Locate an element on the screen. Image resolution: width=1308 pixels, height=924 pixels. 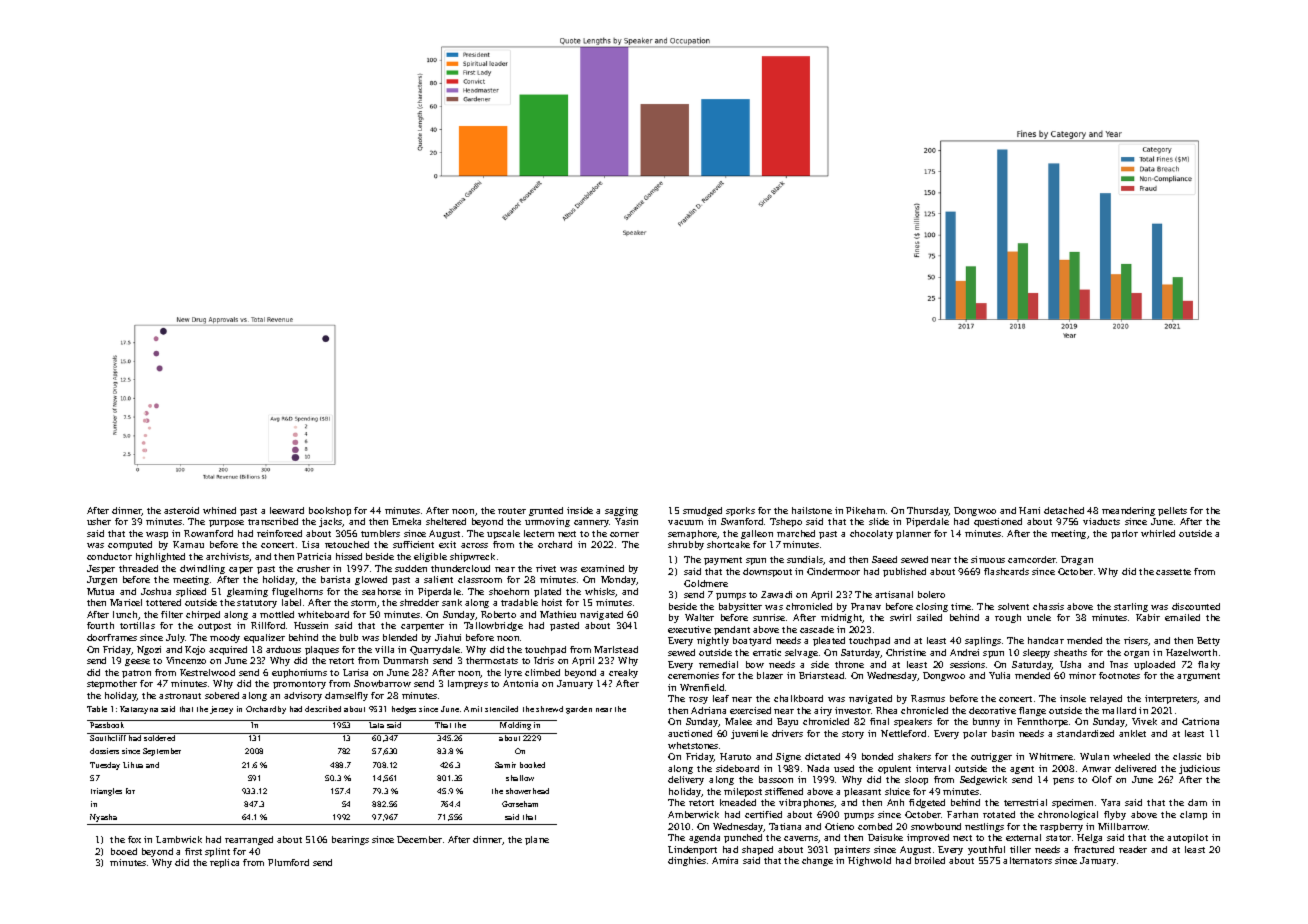
booked is located at coordinates (532, 765).
